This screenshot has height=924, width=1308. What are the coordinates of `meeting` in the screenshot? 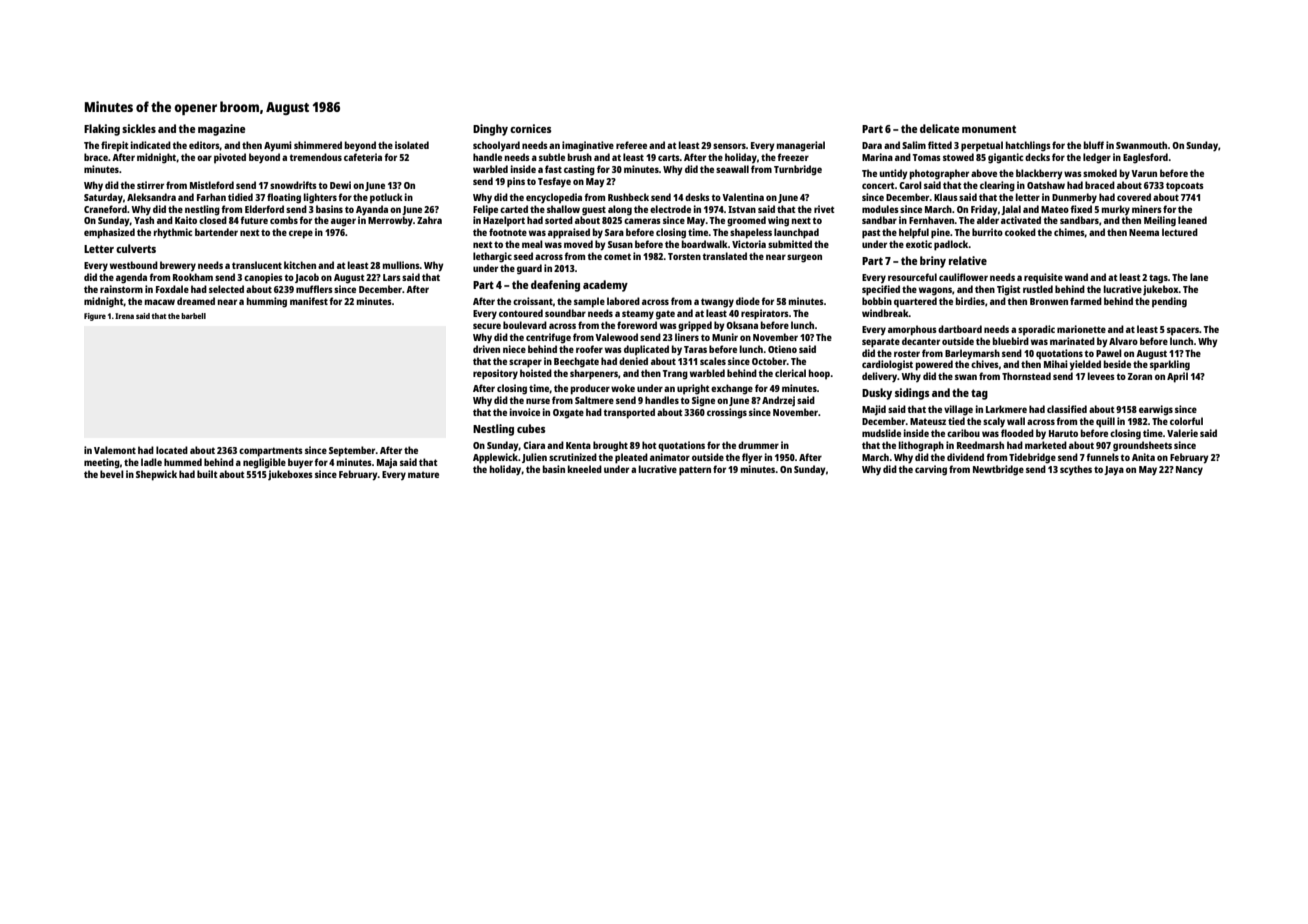 It's located at (102, 463).
